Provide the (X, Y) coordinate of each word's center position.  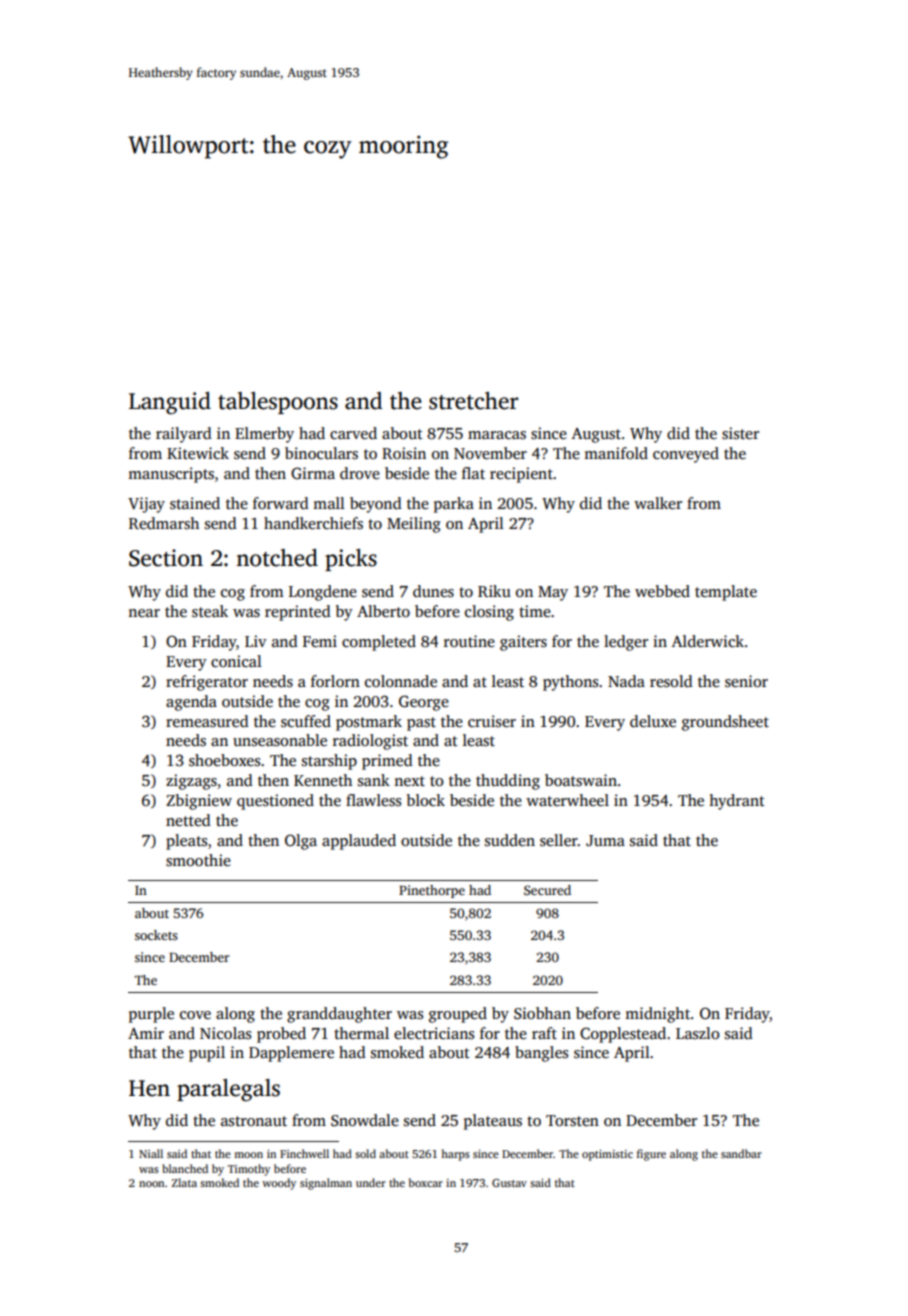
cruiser (492, 721)
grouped (458, 1015)
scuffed (306, 721)
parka (454, 505)
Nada (626, 681)
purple (151, 1015)
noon (151, 1184)
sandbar (741, 1153)
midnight (657, 1015)
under (371, 1182)
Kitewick (198, 453)
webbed (662, 591)
